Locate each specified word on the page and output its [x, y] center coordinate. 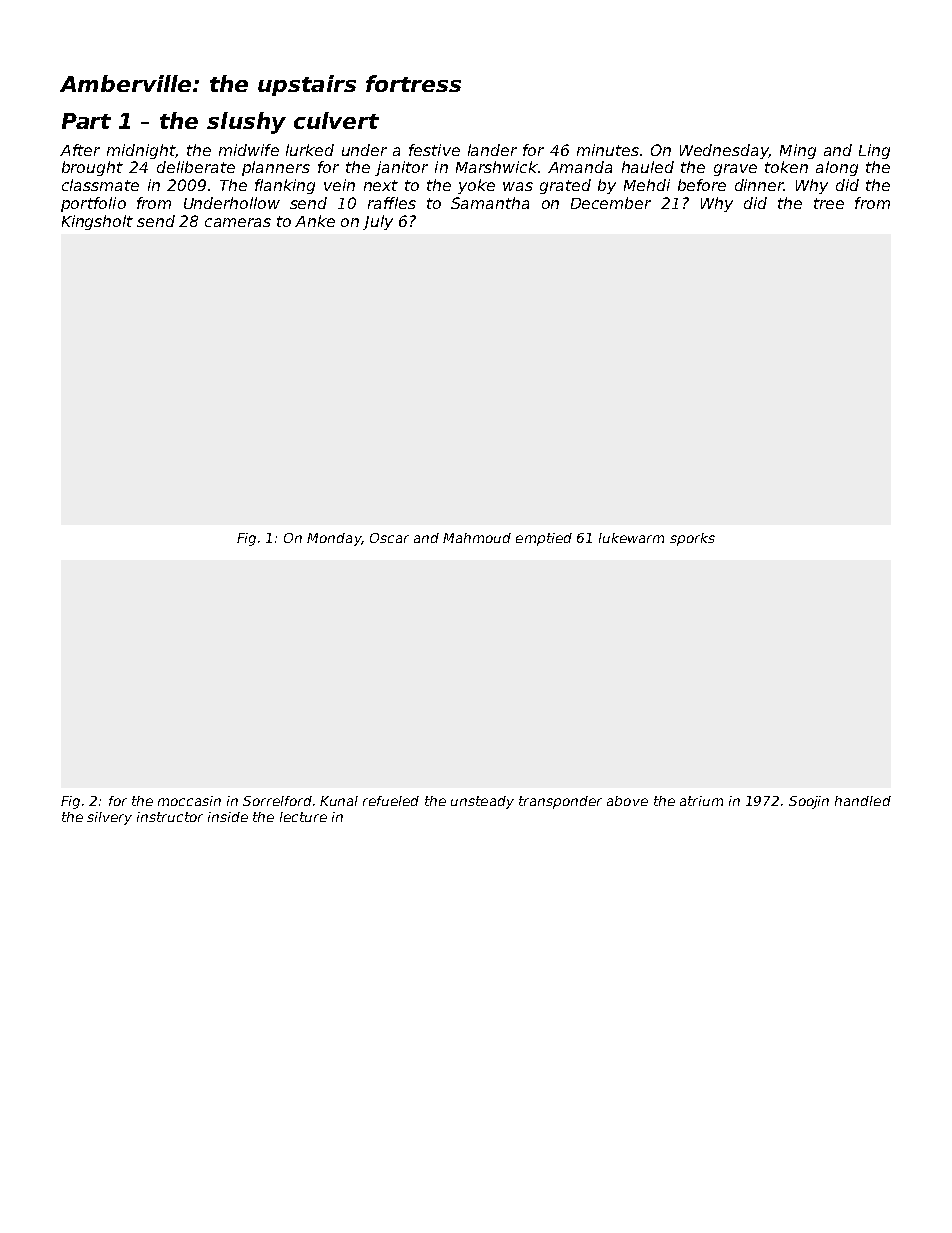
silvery [109, 818]
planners [276, 168]
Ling [874, 151]
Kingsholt [97, 222]
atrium [701, 801]
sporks [692, 539]
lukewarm [631, 538]
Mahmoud [477, 538]
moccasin [189, 801]
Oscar [389, 538]
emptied [544, 539]
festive [434, 150]
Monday [334, 539]
